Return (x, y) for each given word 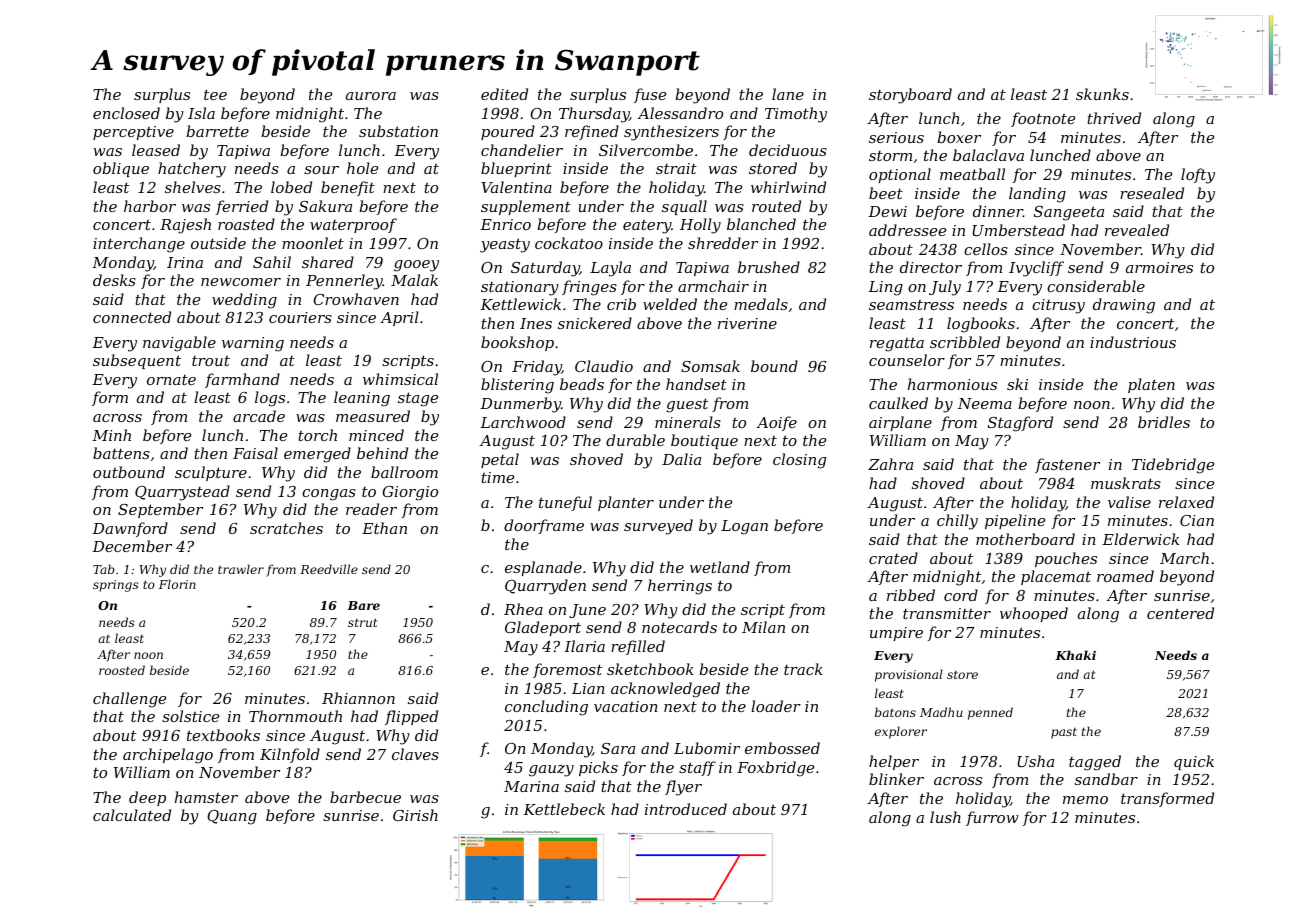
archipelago (168, 756)
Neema (985, 403)
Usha (1036, 761)
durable (635, 440)
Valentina (516, 187)
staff (697, 768)
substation (398, 131)
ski (1017, 384)
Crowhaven (356, 299)
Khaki (1075, 655)
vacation (626, 706)
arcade (259, 416)
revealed (1137, 230)
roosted (122, 670)
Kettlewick (520, 304)
